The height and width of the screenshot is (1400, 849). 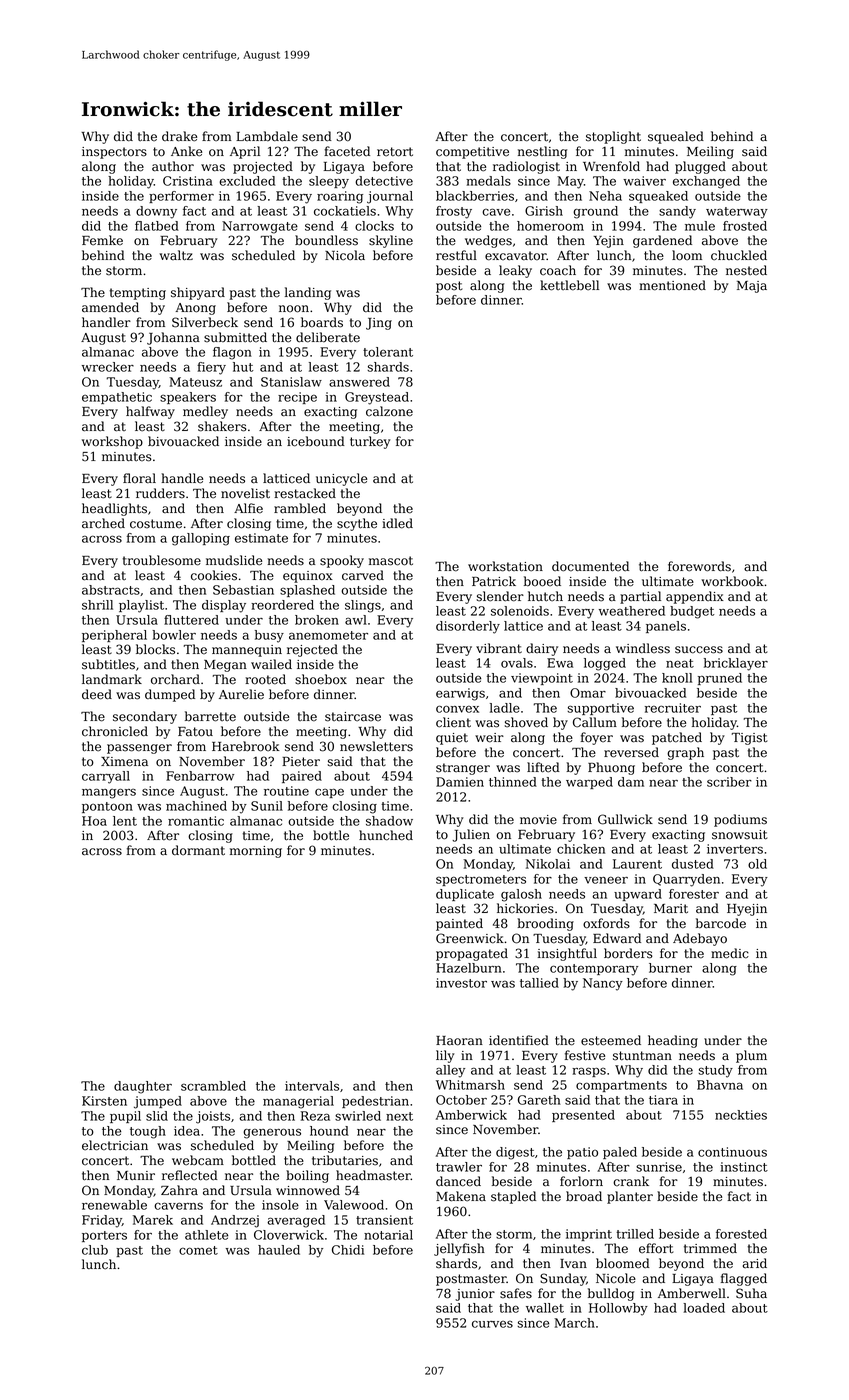 I want to click on estimate, so click(x=261, y=538).
